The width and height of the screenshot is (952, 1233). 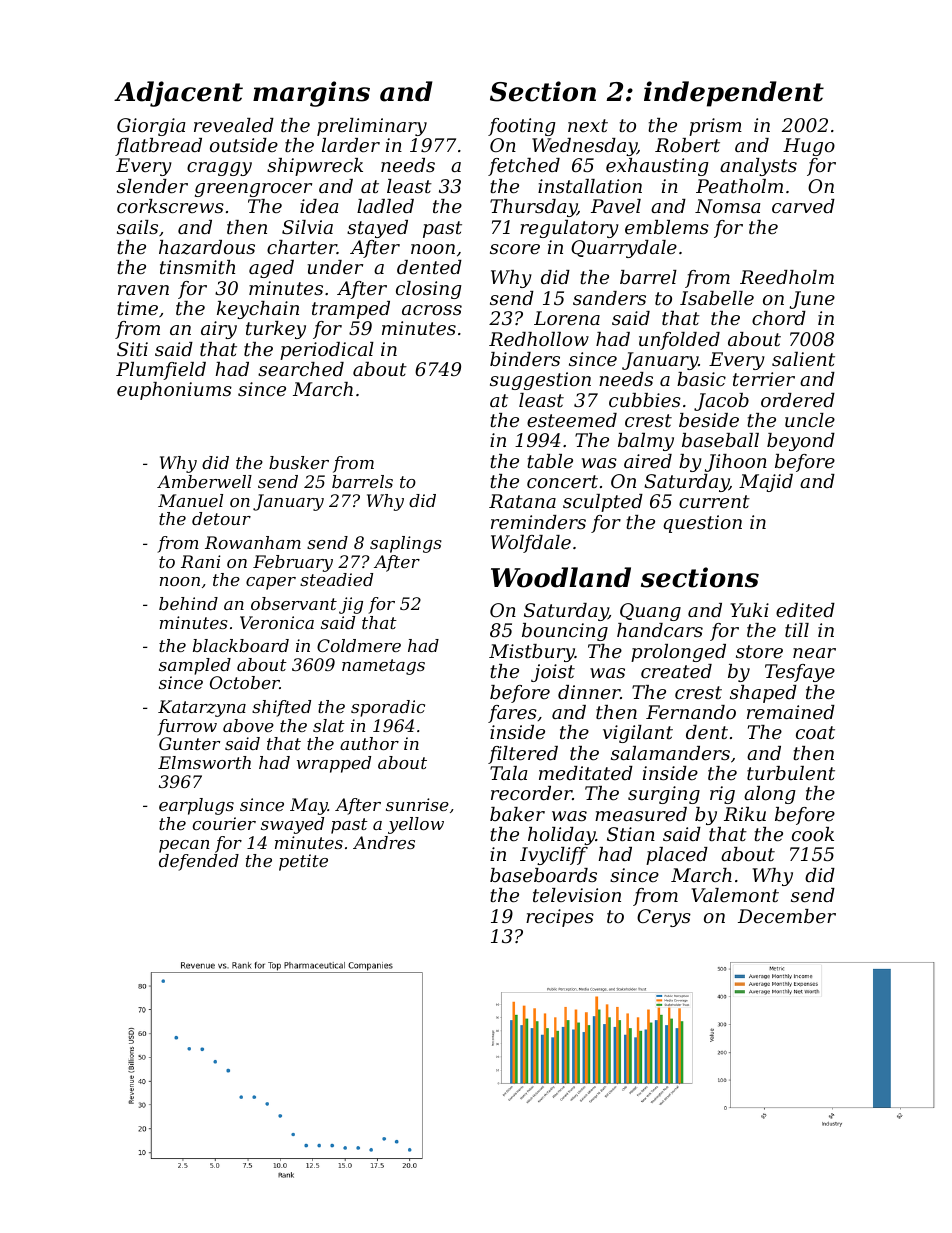 I want to click on greengrocer, so click(x=253, y=190).
